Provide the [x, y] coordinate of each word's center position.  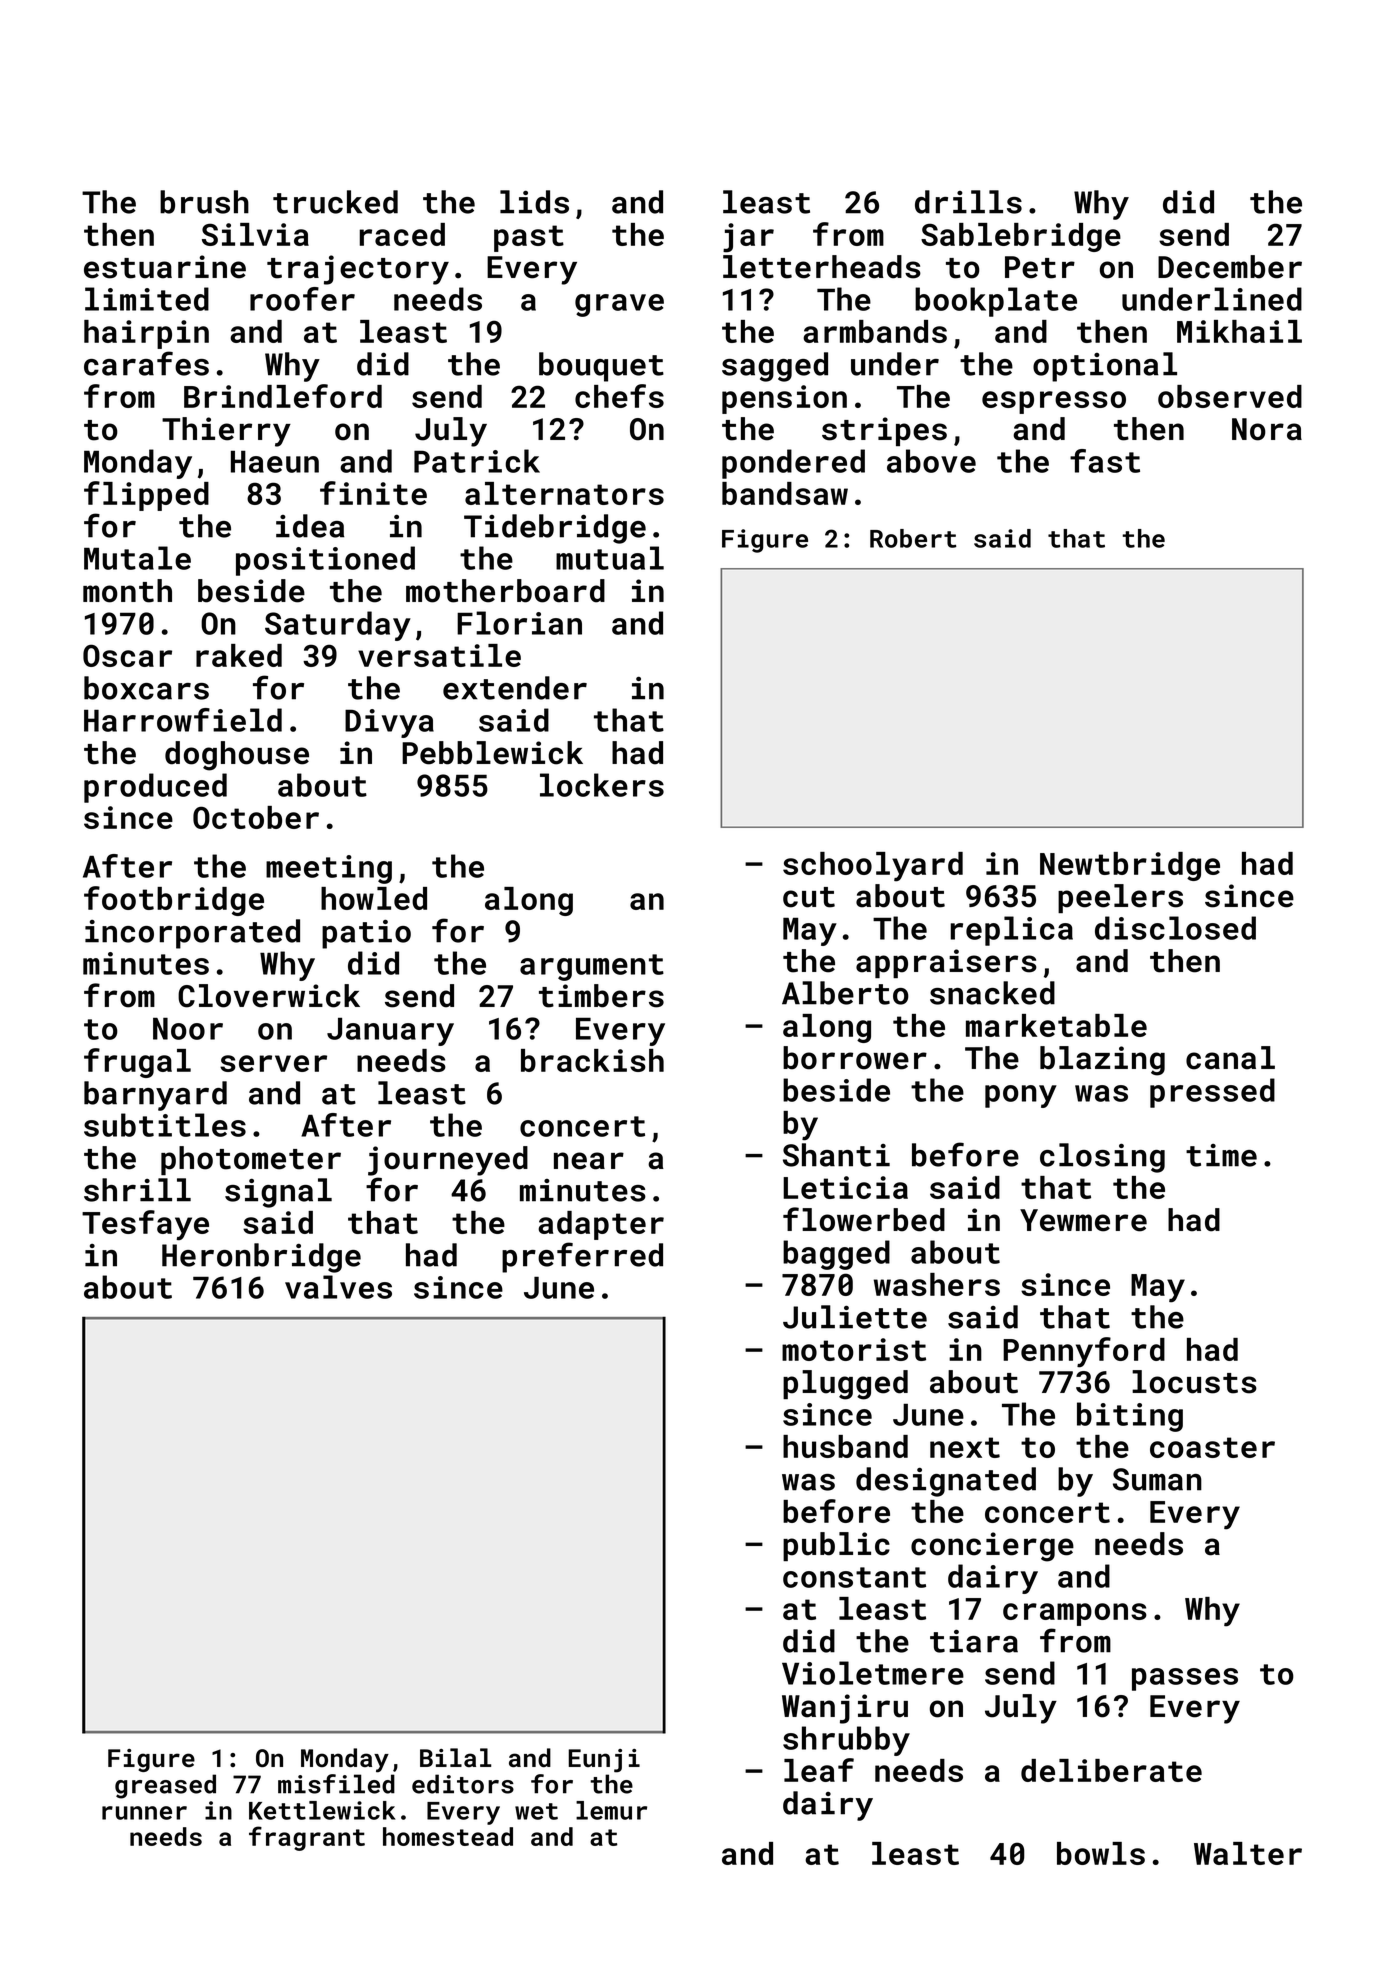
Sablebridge [1021, 237]
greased [165, 1786]
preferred [582, 1257]
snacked [992, 993]
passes [1185, 1679]
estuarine [165, 267]
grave [619, 305]
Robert [913, 538]
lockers [602, 785]
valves [338, 1287]
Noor [188, 1028]
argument [592, 967]
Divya [389, 723]
